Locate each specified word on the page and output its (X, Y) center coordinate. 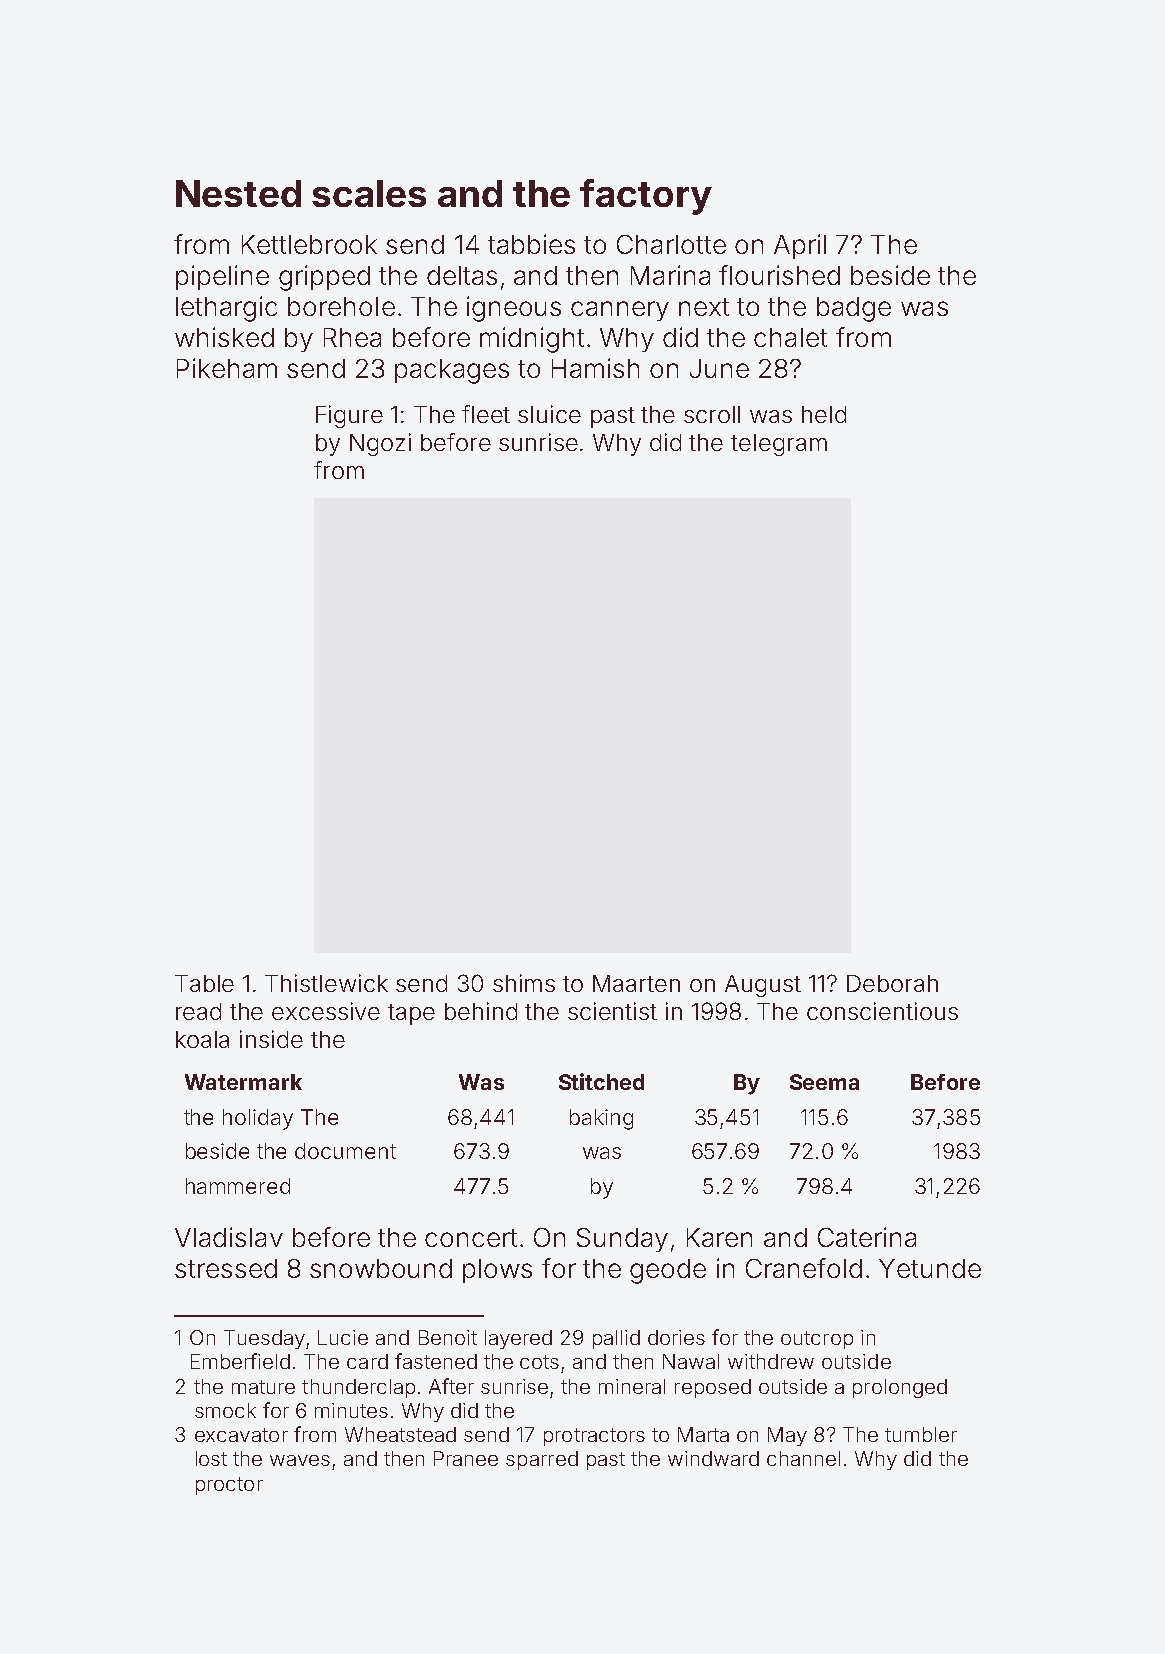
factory (646, 197)
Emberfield (240, 1361)
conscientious (882, 1011)
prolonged (900, 1388)
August (763, 986)
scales (369, 193)
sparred (542, 1460)
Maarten (636, 983)
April (800, 246)
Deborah (892, 983)
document (345, 1151)
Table (204, 983)
